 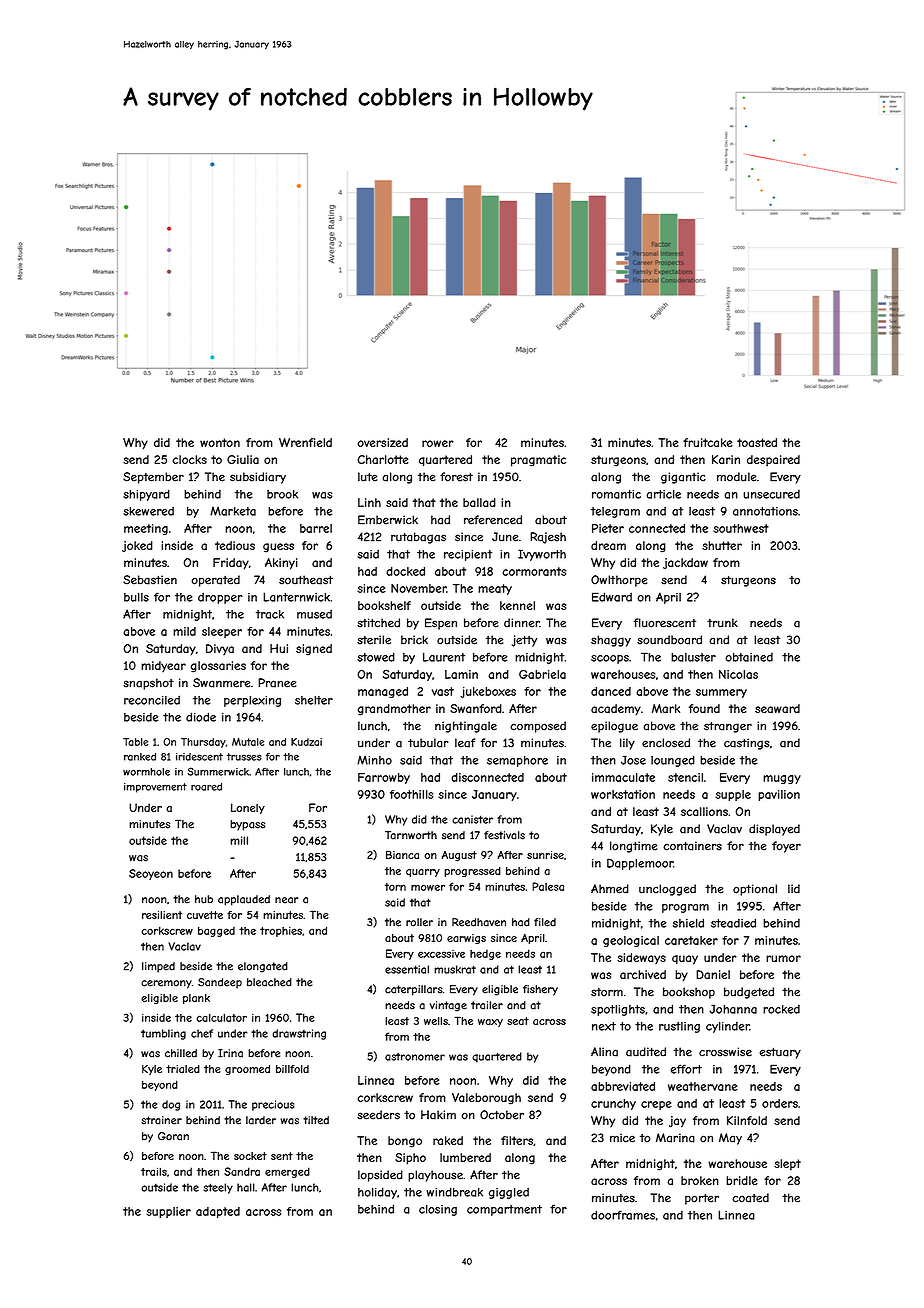 I want to click on Seoyeon, so click(x=151, y=874).
